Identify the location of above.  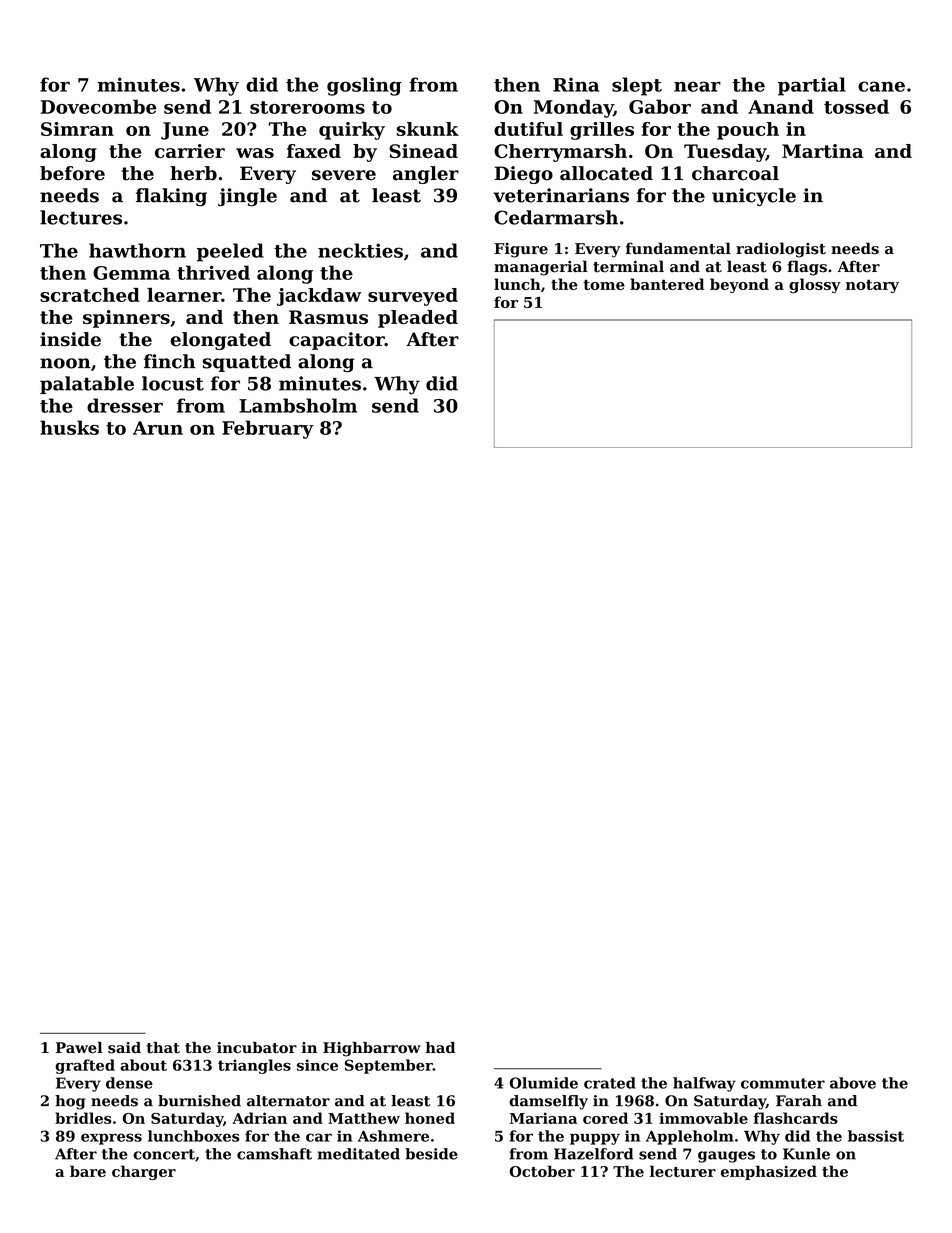
(853, 1083).
